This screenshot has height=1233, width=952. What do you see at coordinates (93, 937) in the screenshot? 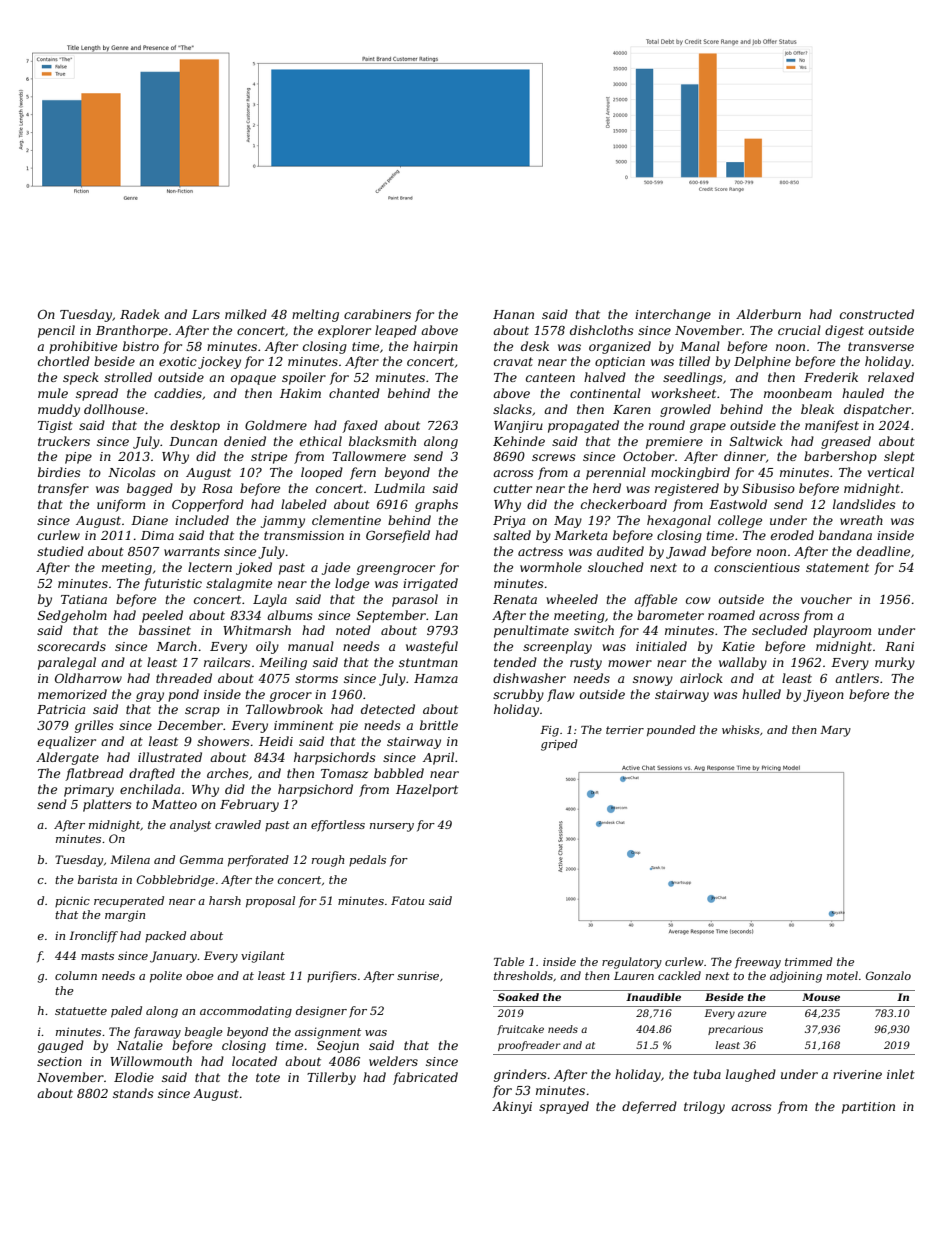
I see `Ironcliff` at bounding box center [93, 937].
